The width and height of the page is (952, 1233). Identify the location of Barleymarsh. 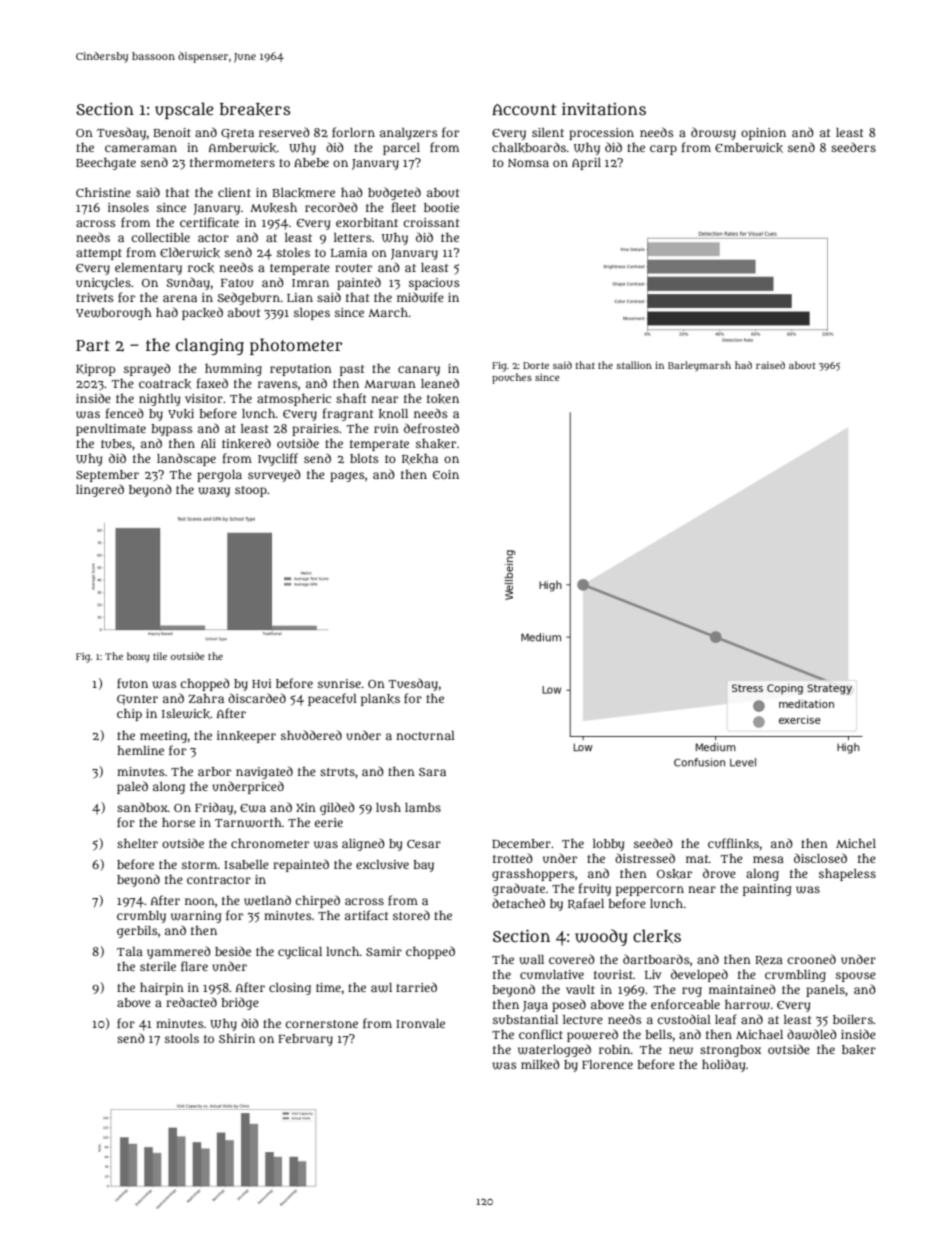
(699, 366).
